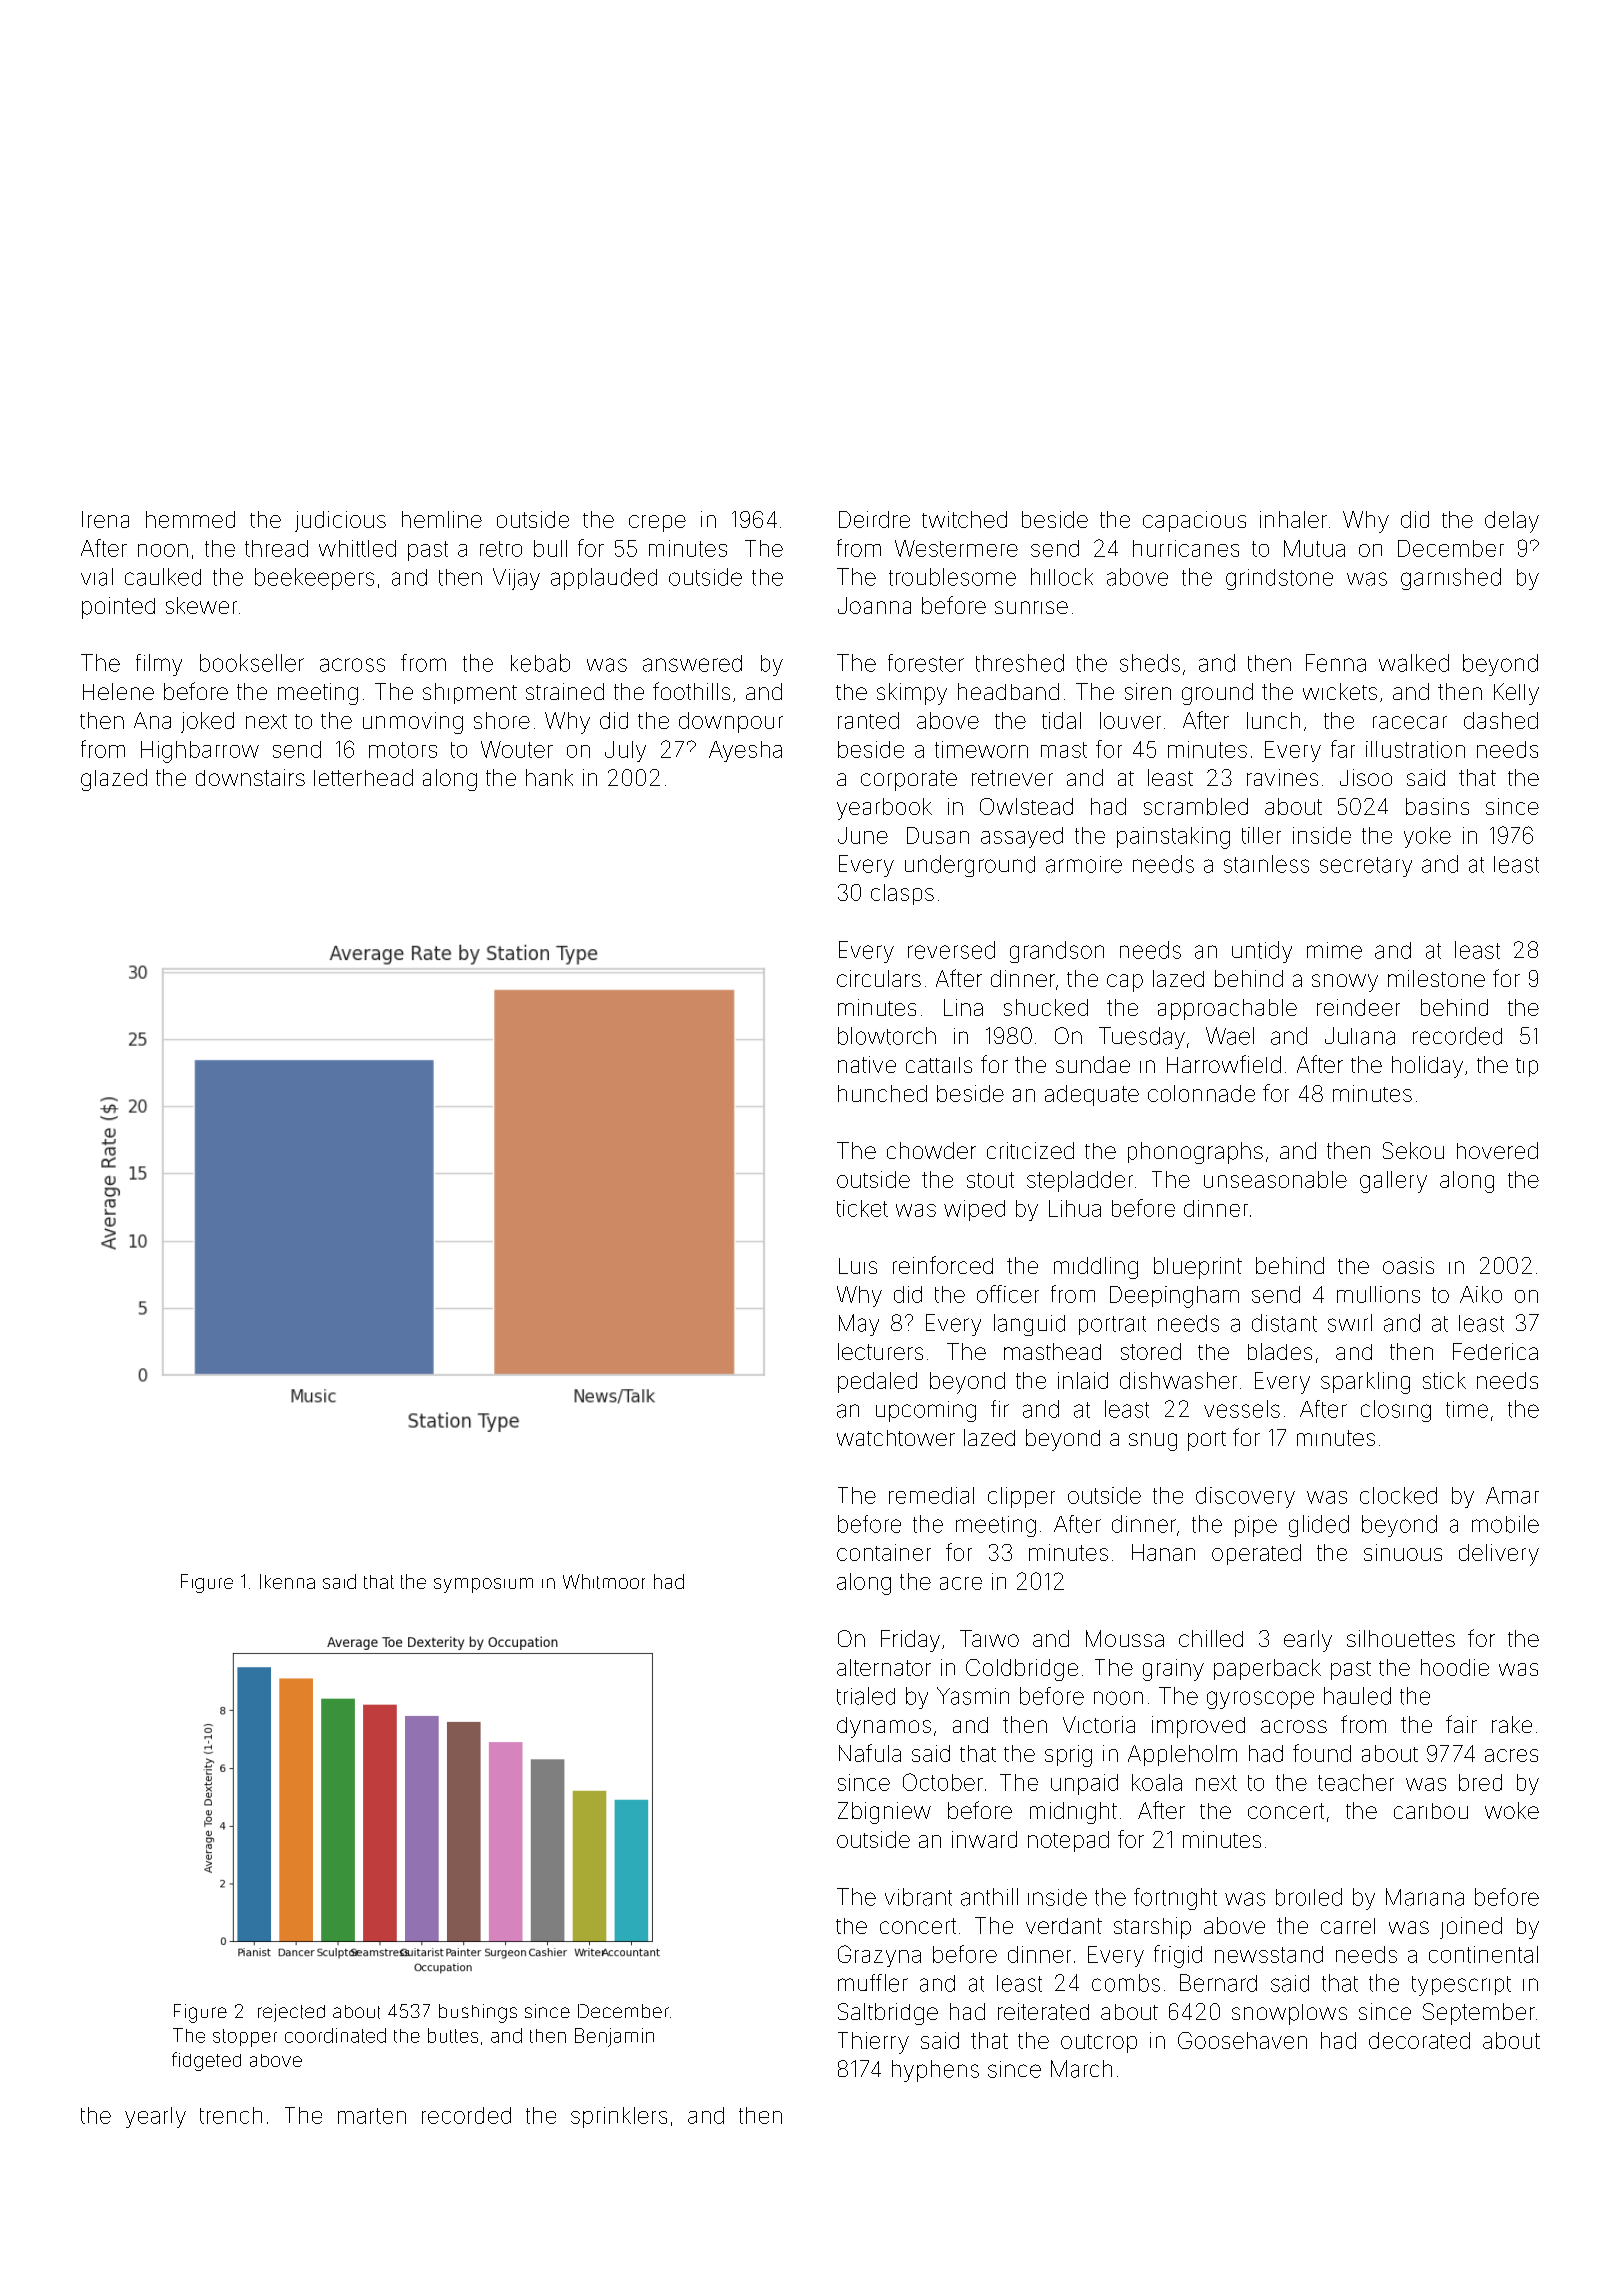 Image resolution: width=1620 pixels, height=2292 pixels. I want to click on garnished, so click(1451, 579).
